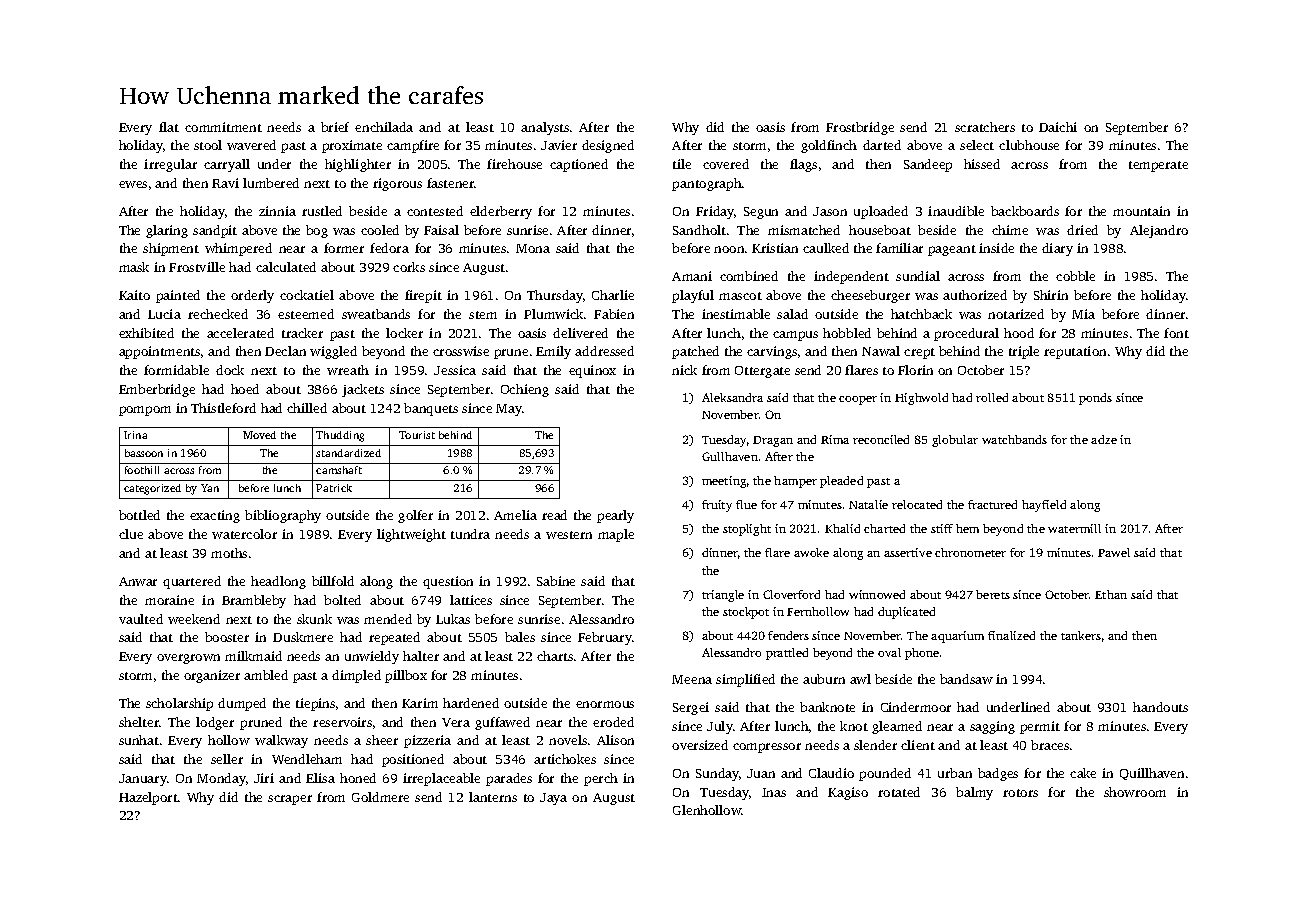 This screenshot has width=1308, height=924. What do you see at coordinates (415, 516) in the screenshot?
I see `golfer` at bounding box center [415, 516].
